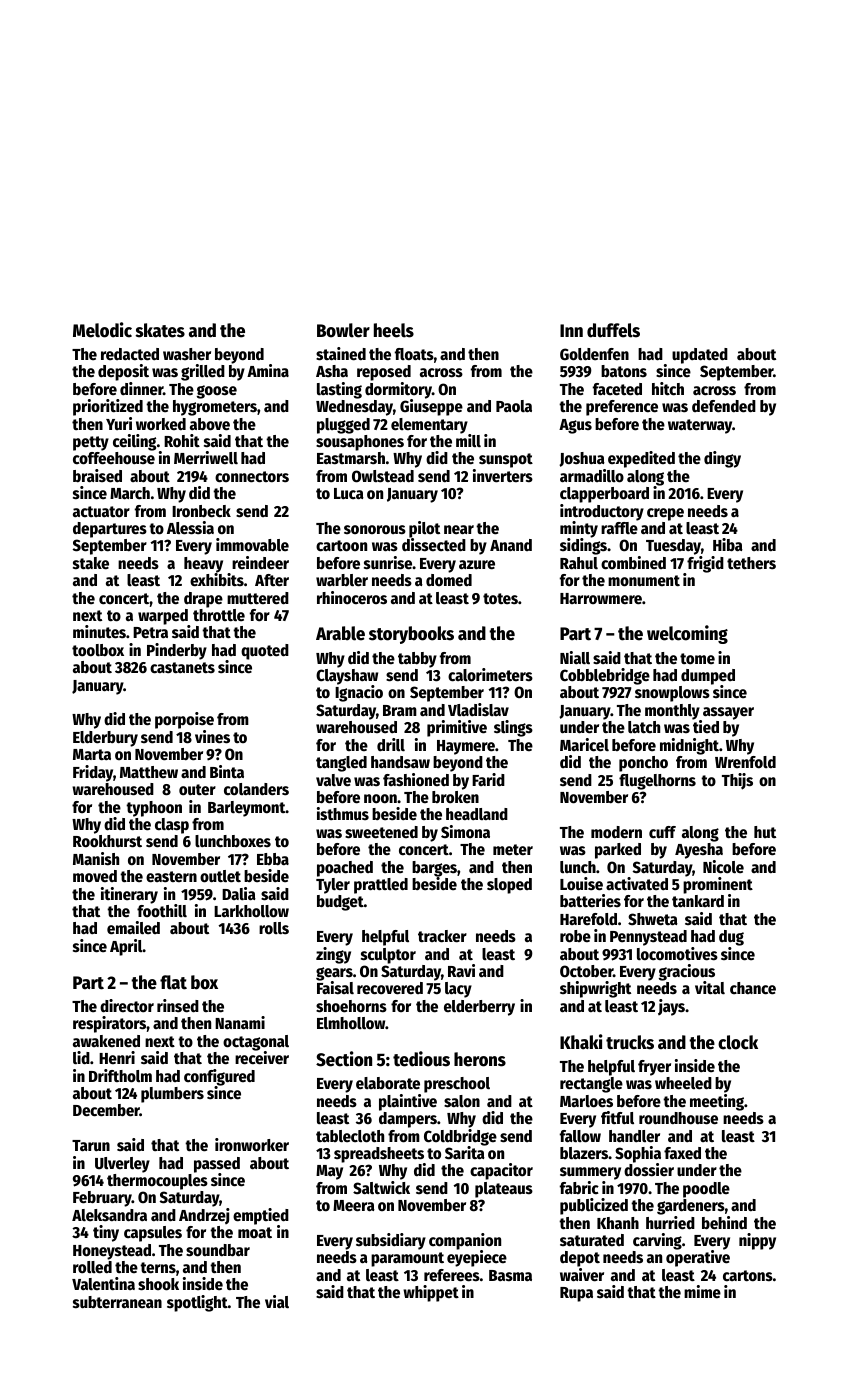 This screenshot has width=849, height=1400. Describe the element at coordinates (461, 970) in the screenshot. I see `Ravi` at that location.
